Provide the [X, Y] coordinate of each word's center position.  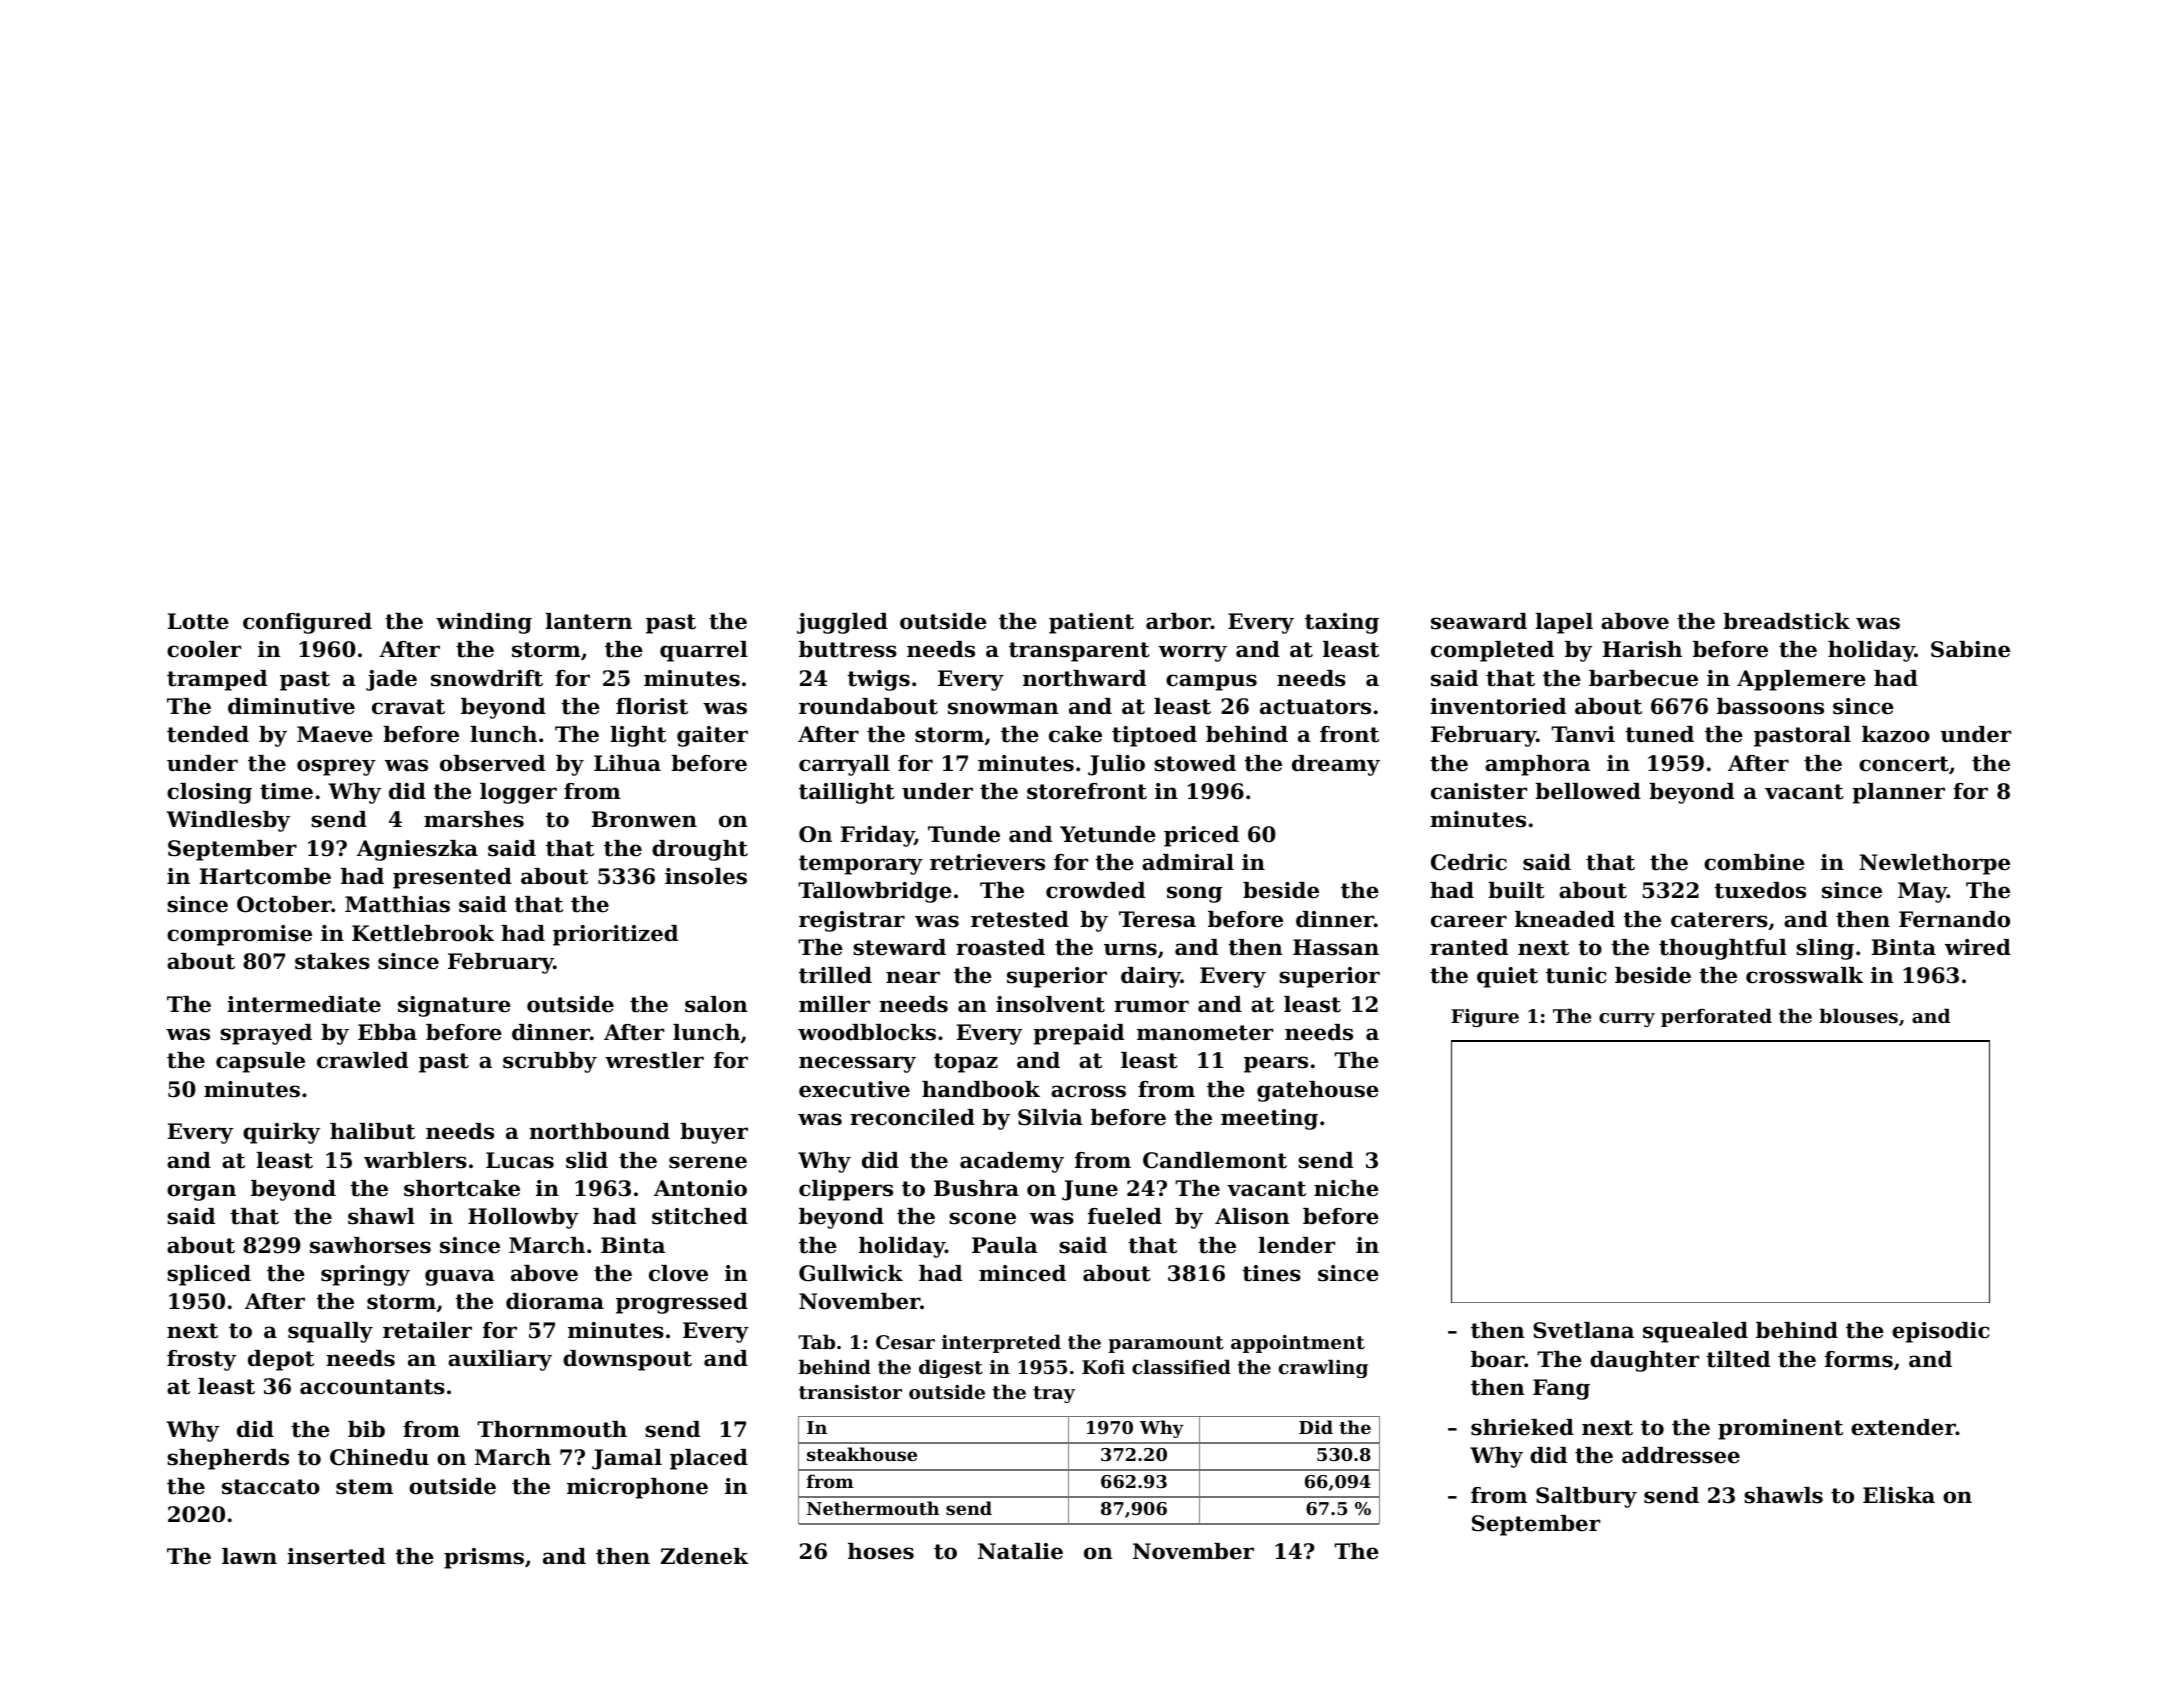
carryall [844, 765]
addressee [1681, 1455]
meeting [1269, 1119]
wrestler [654, 1060]
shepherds [228, 1459]
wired [1978, 947]
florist [652, 706]
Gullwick [851, 1273]
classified [1181, 1367]
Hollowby [523, 1218]
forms [1859, 1359]
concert [1904, 764]
